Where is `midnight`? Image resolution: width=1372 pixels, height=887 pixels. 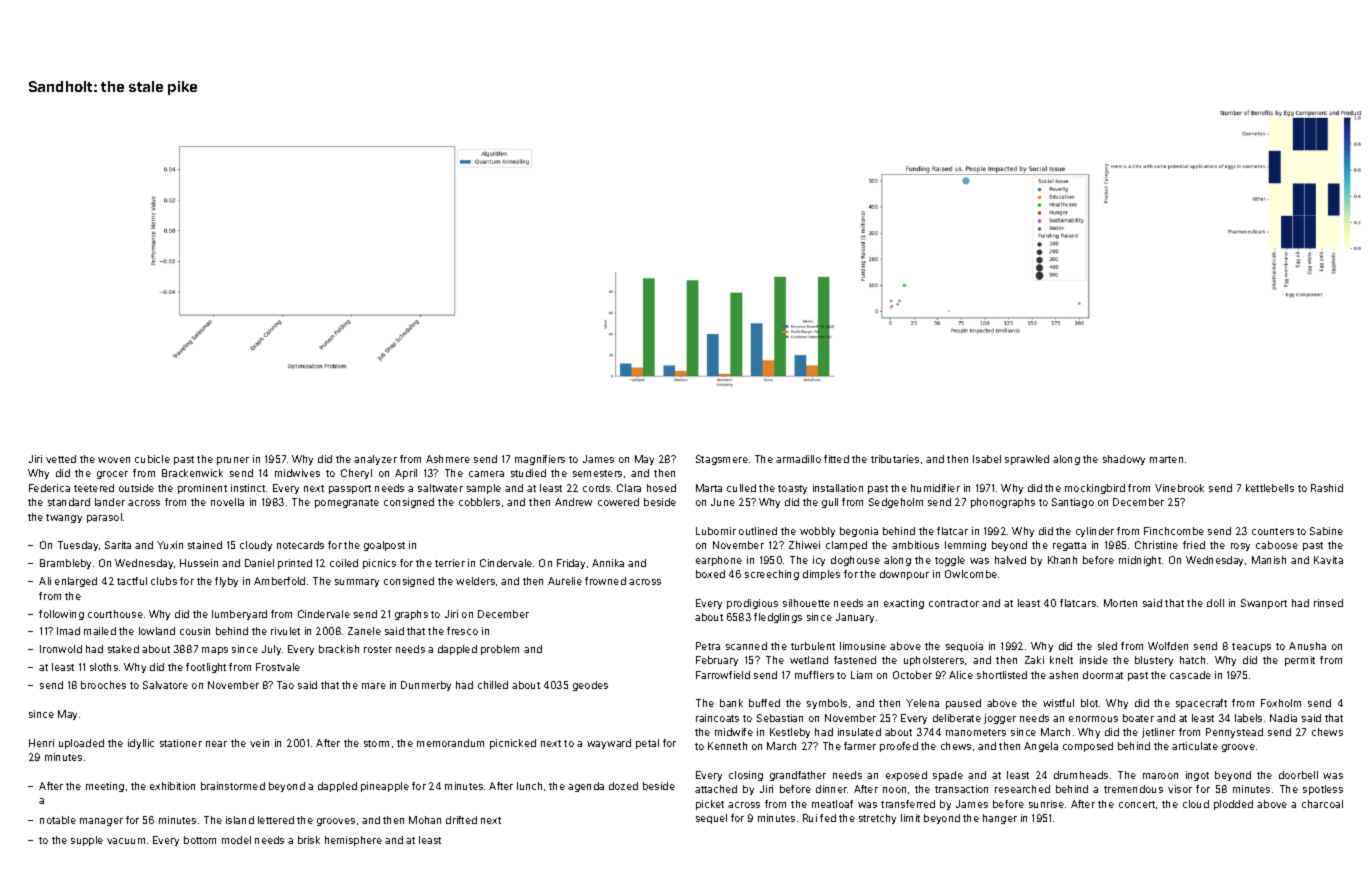 midnight is located at coordinates (1140, 561).
